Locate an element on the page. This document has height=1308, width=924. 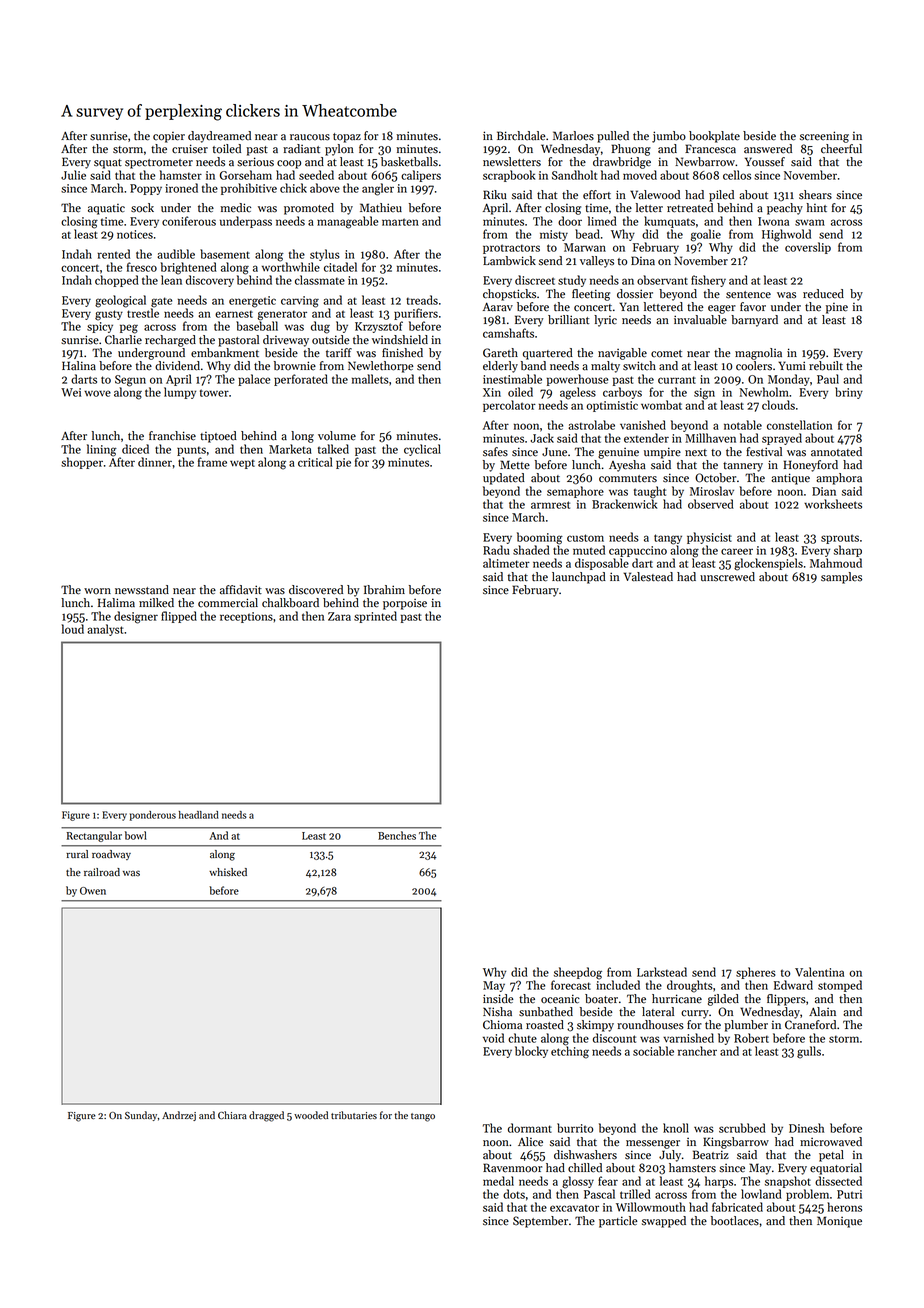
Larkstead is located at coordinates (662, 972).
